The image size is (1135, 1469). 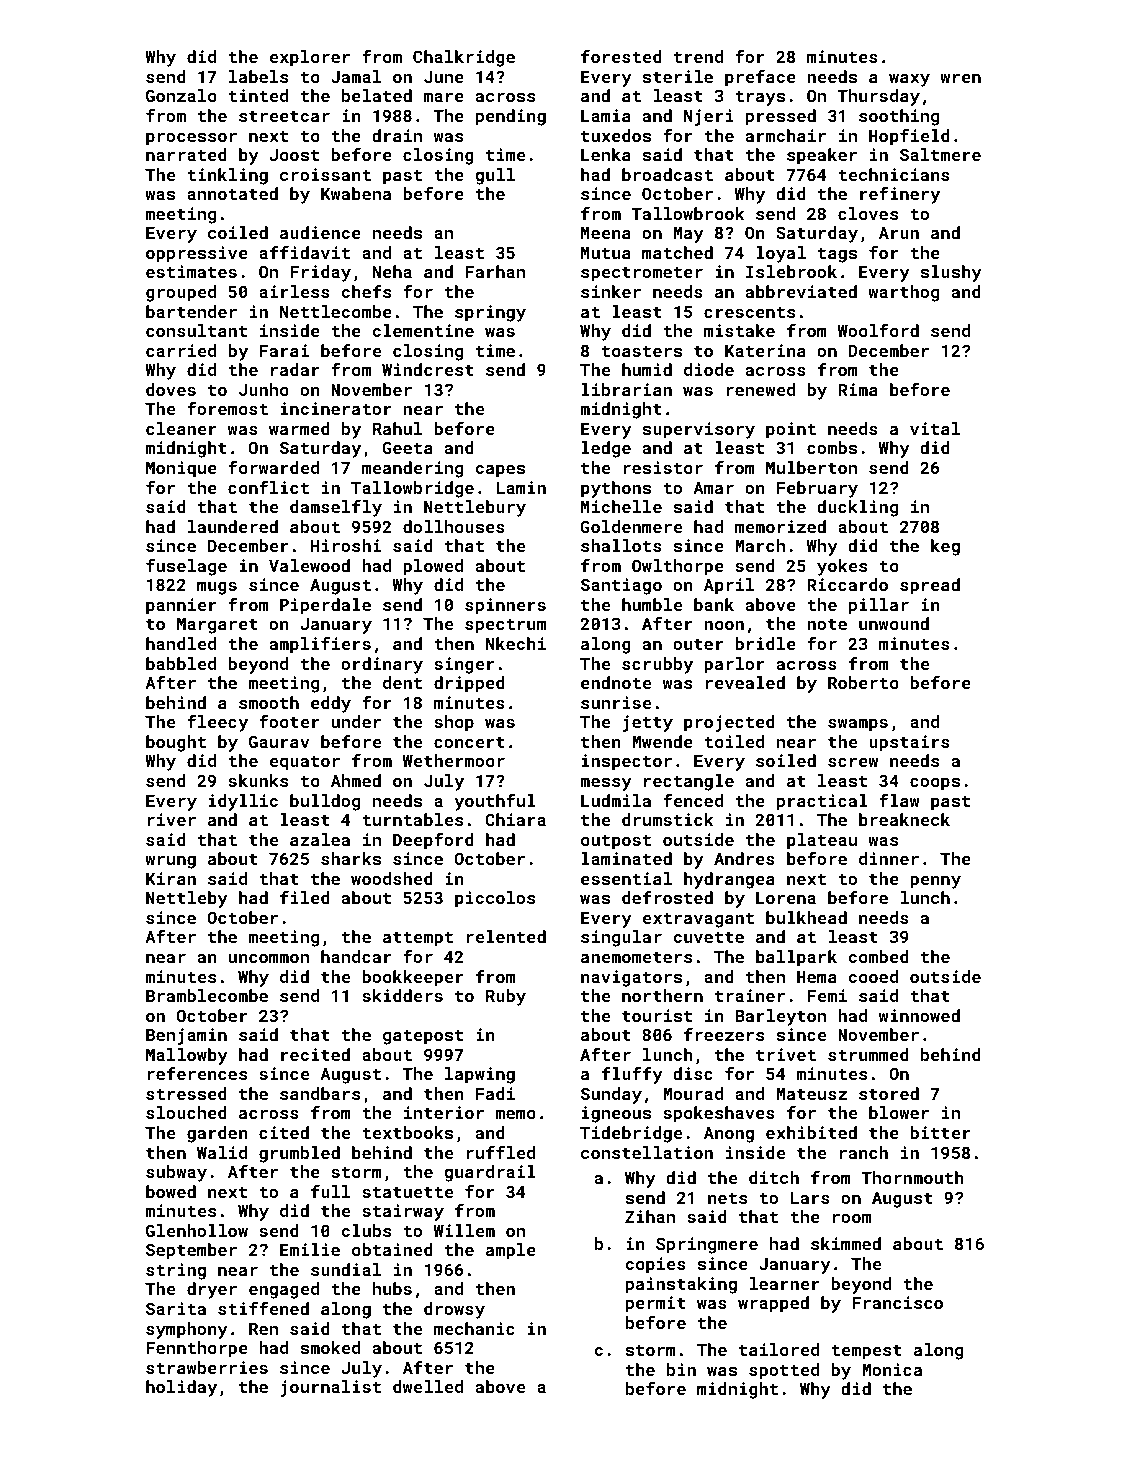 What do you see at coordinates (428, 369) in the document?
I see `Windcrest` at bounding box center [428, 369].
